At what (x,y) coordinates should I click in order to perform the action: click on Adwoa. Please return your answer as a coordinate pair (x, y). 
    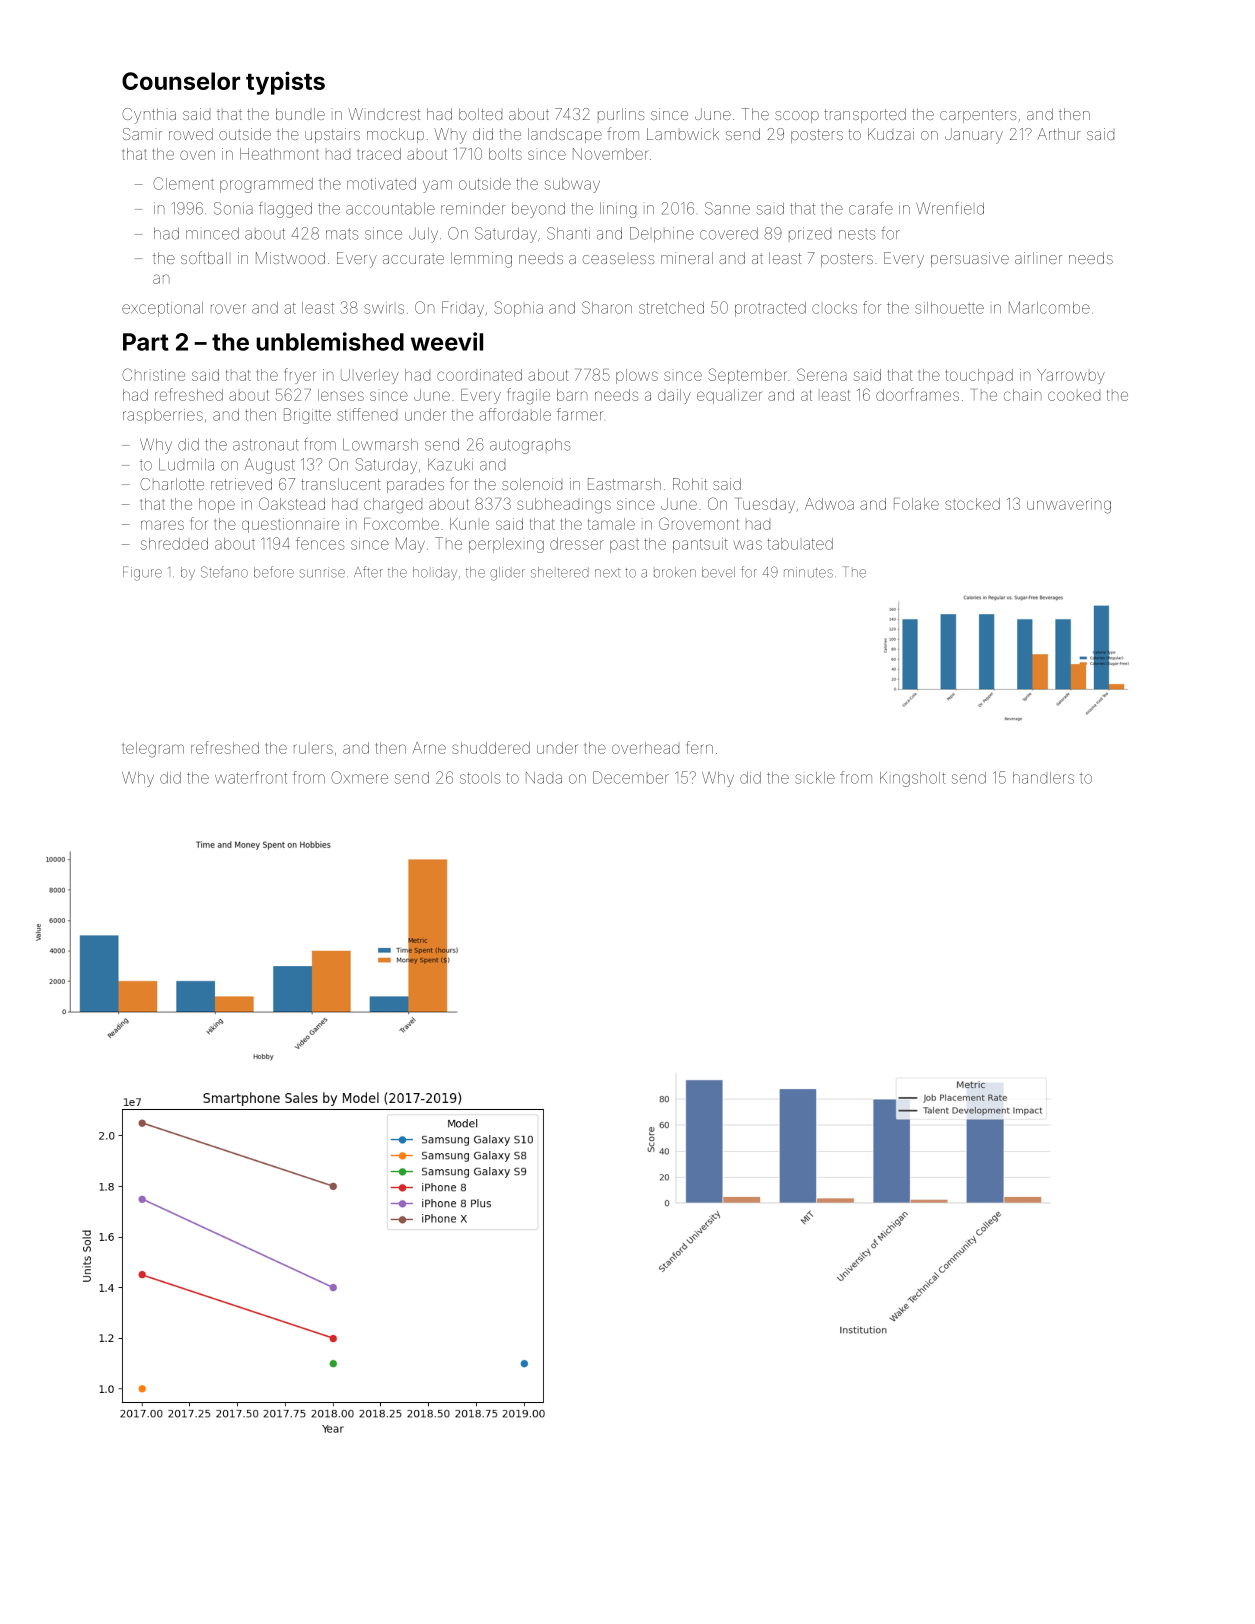
    Looking at the image, I should click on (829, 504).
